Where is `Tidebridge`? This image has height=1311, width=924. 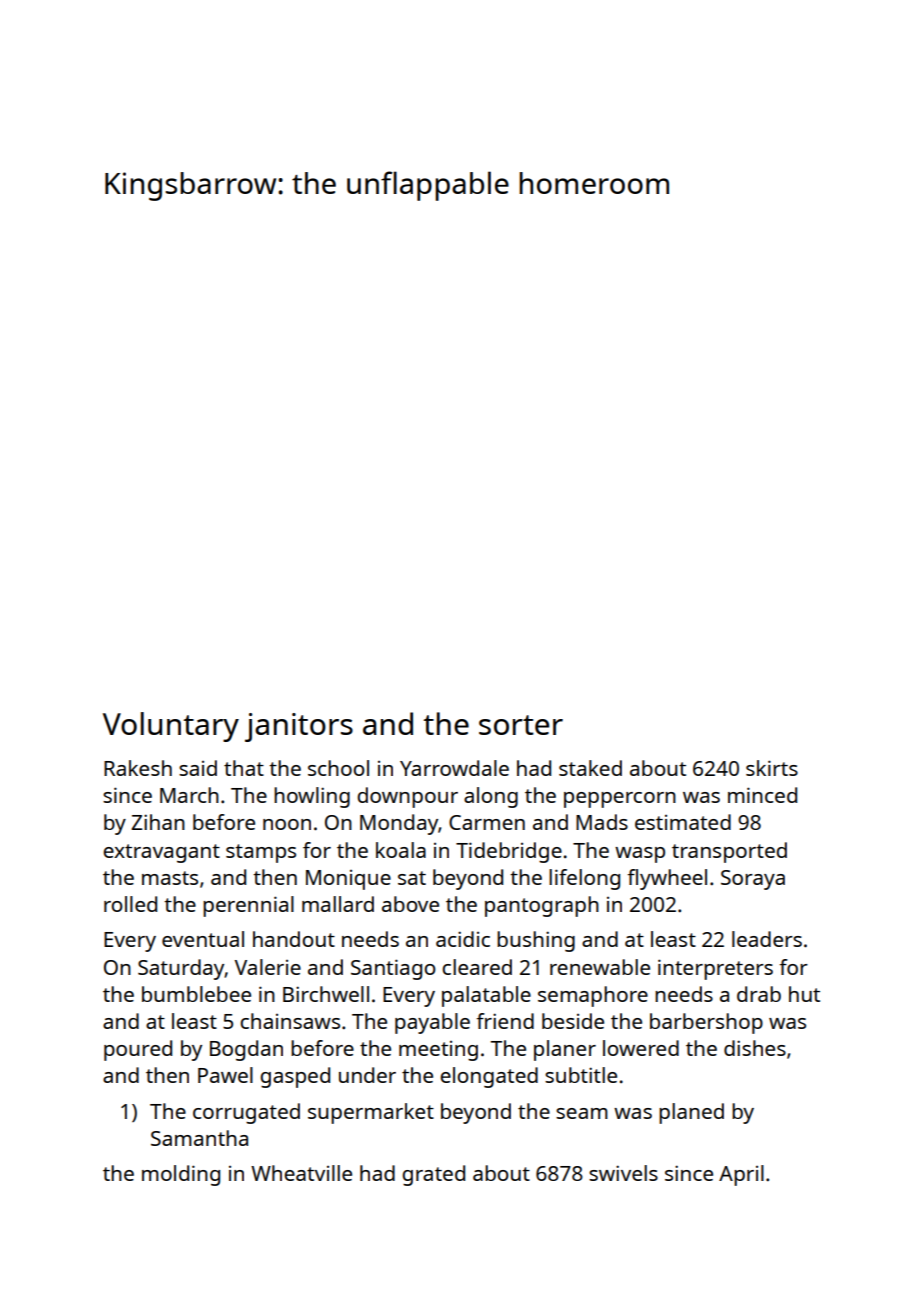
Tidebridge is located at coordinates (509, 852).
